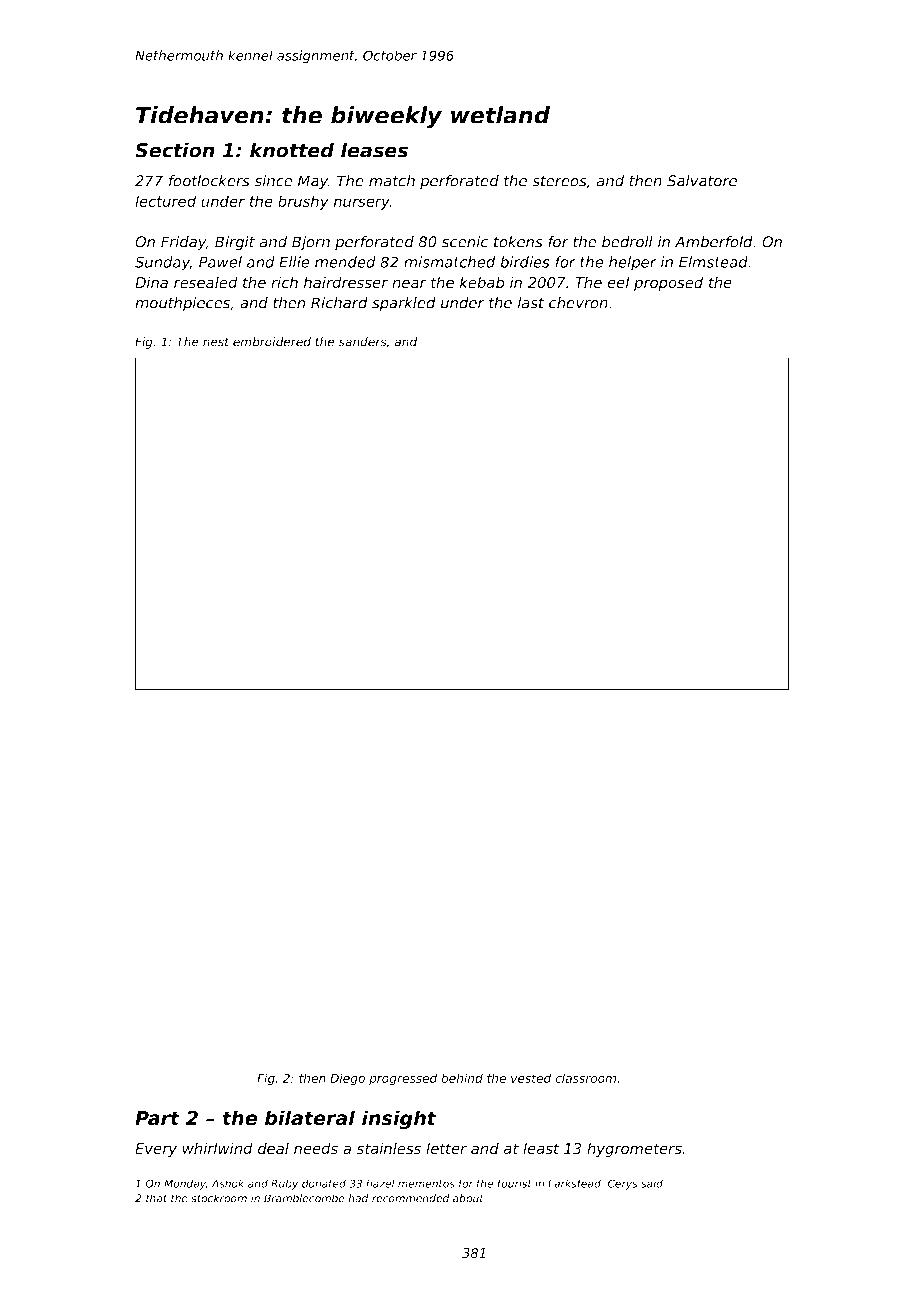  I want to click on chevron, so click(578, 303).
